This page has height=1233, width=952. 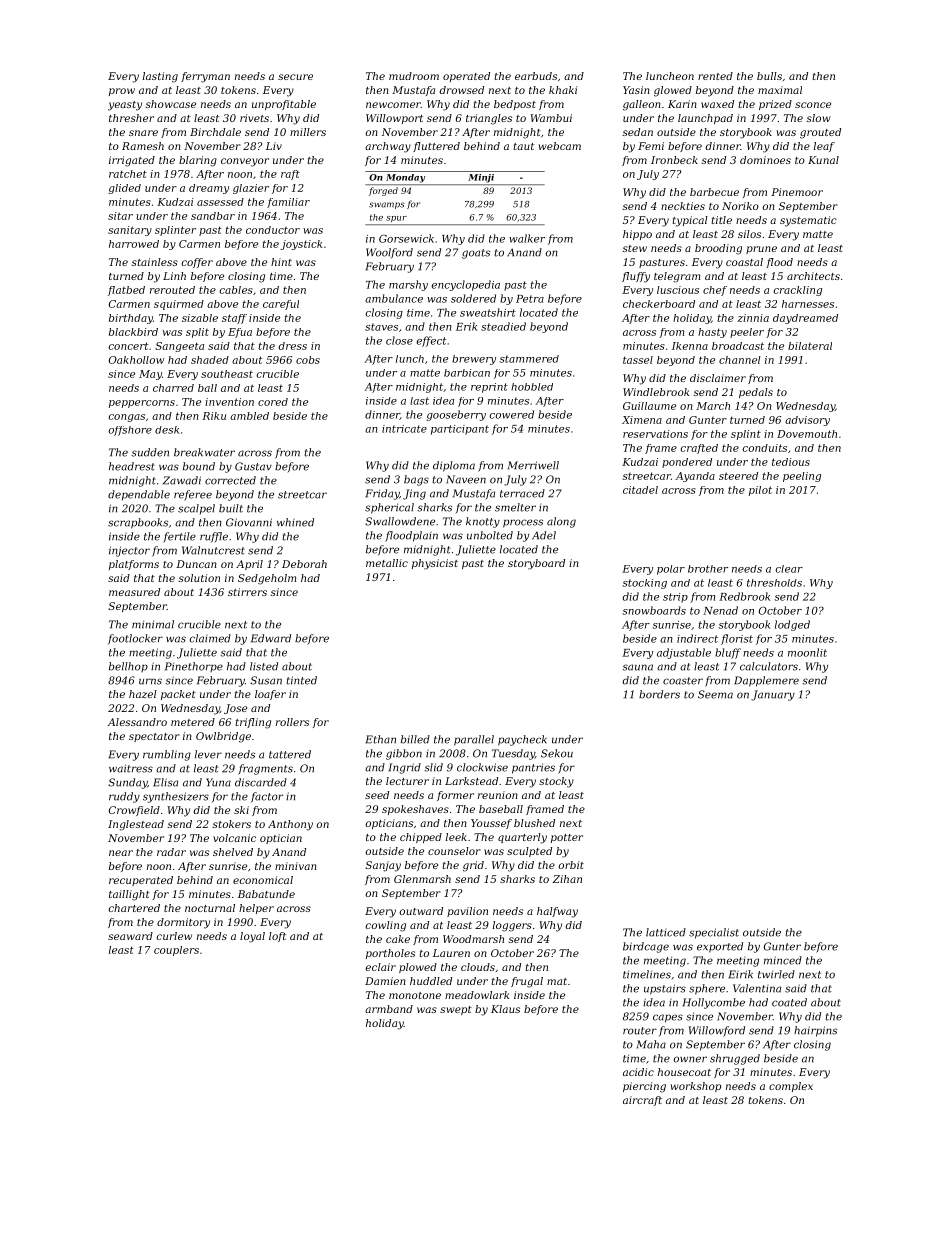 What do you see at coordinates (126, 418) in the page?
I see `congas` at bounding box center [126, 418].
